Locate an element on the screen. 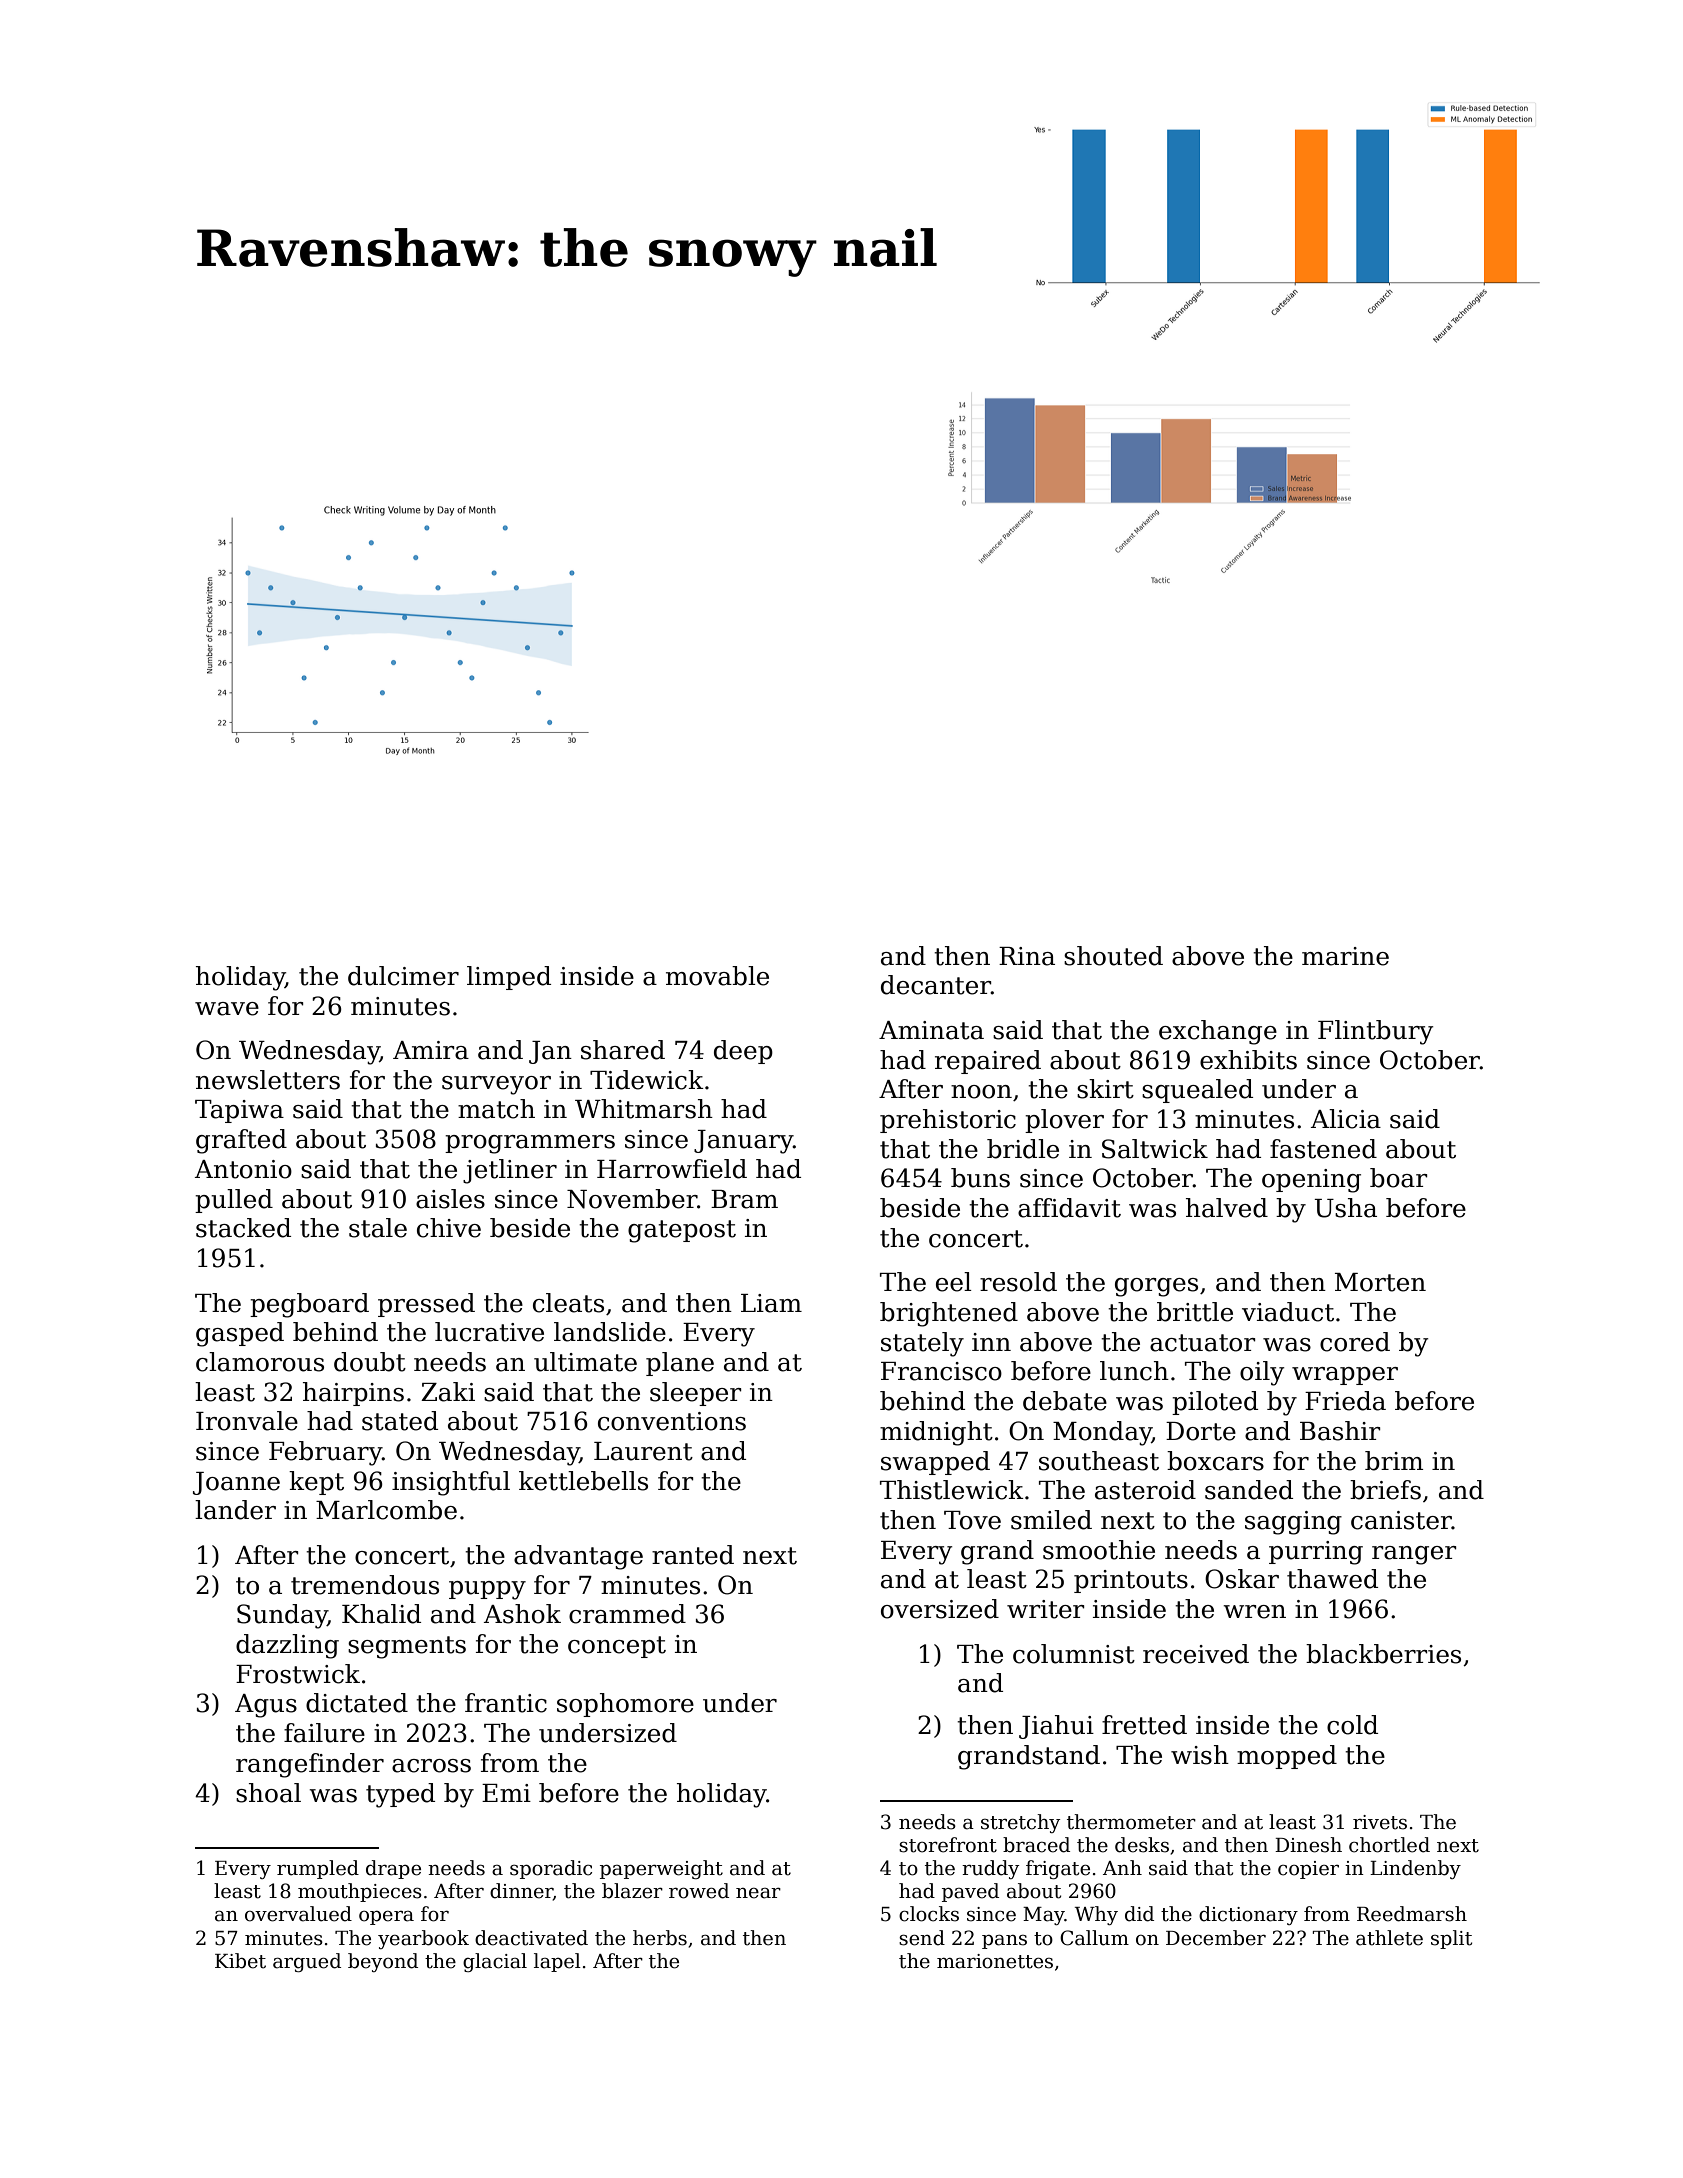  dulcimer is located at coordinates (403, 976).
